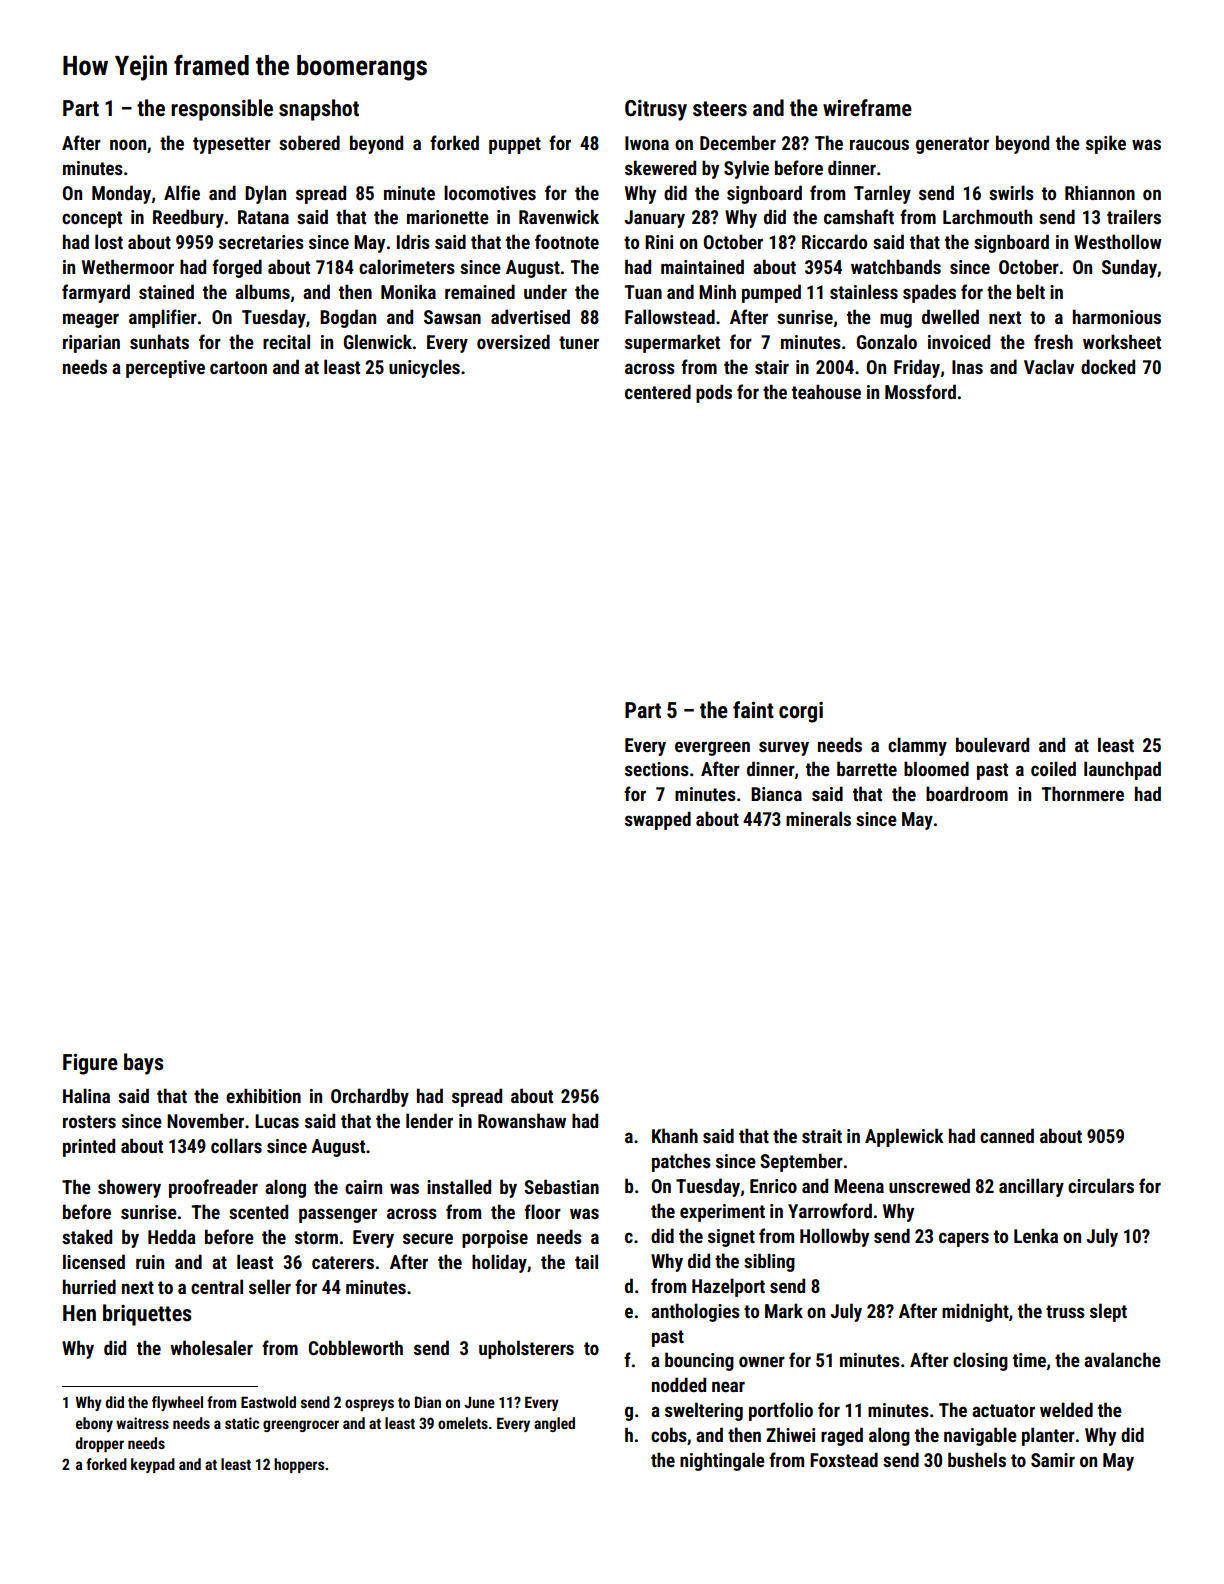 The image size is (1224, 1584). What do you see at coordinates (299, 1465) in the screenshot?
I see `hoppers` at bounding box center [299, 1465].
